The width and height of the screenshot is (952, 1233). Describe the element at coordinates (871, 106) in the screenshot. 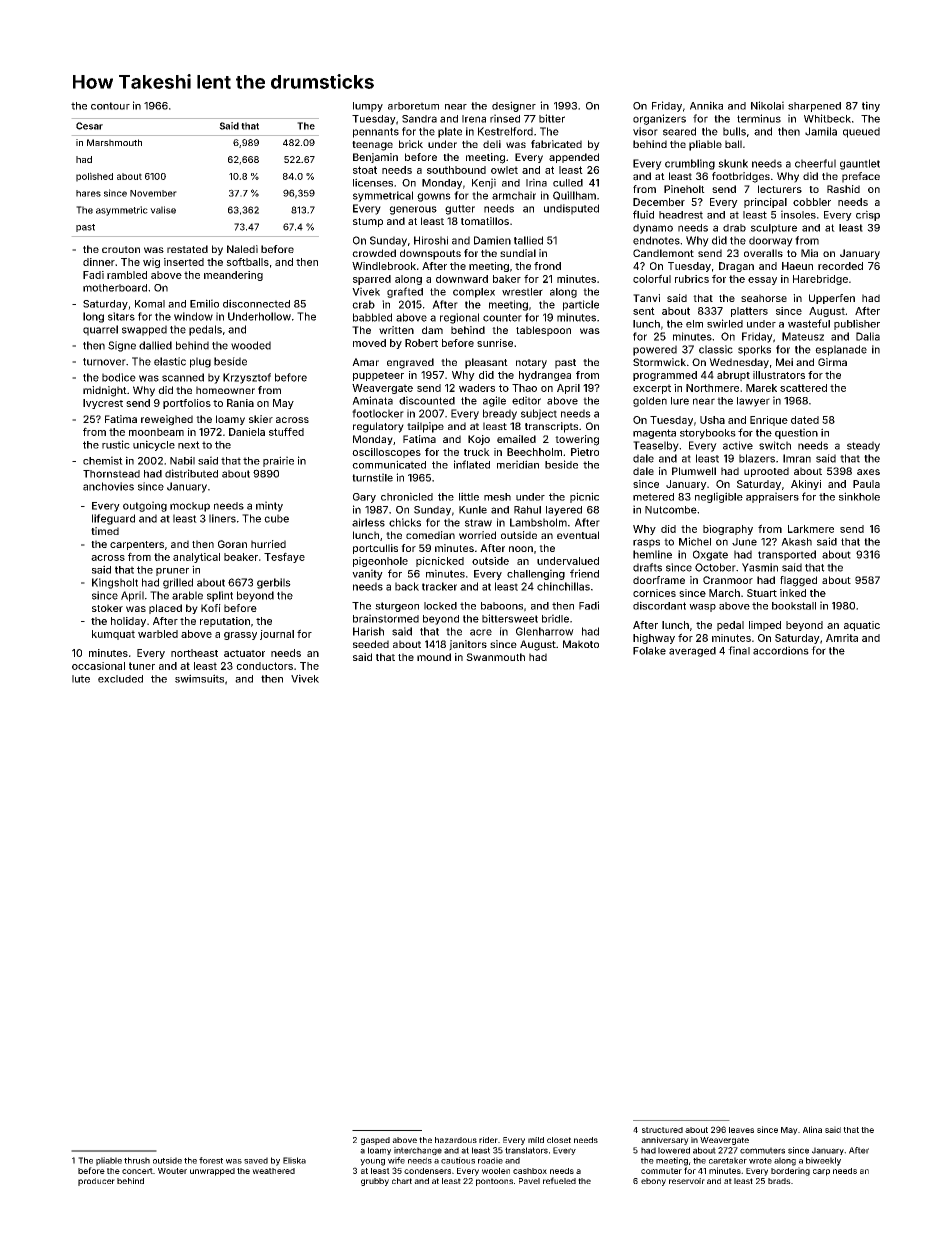

I see `tiny` at that location.
